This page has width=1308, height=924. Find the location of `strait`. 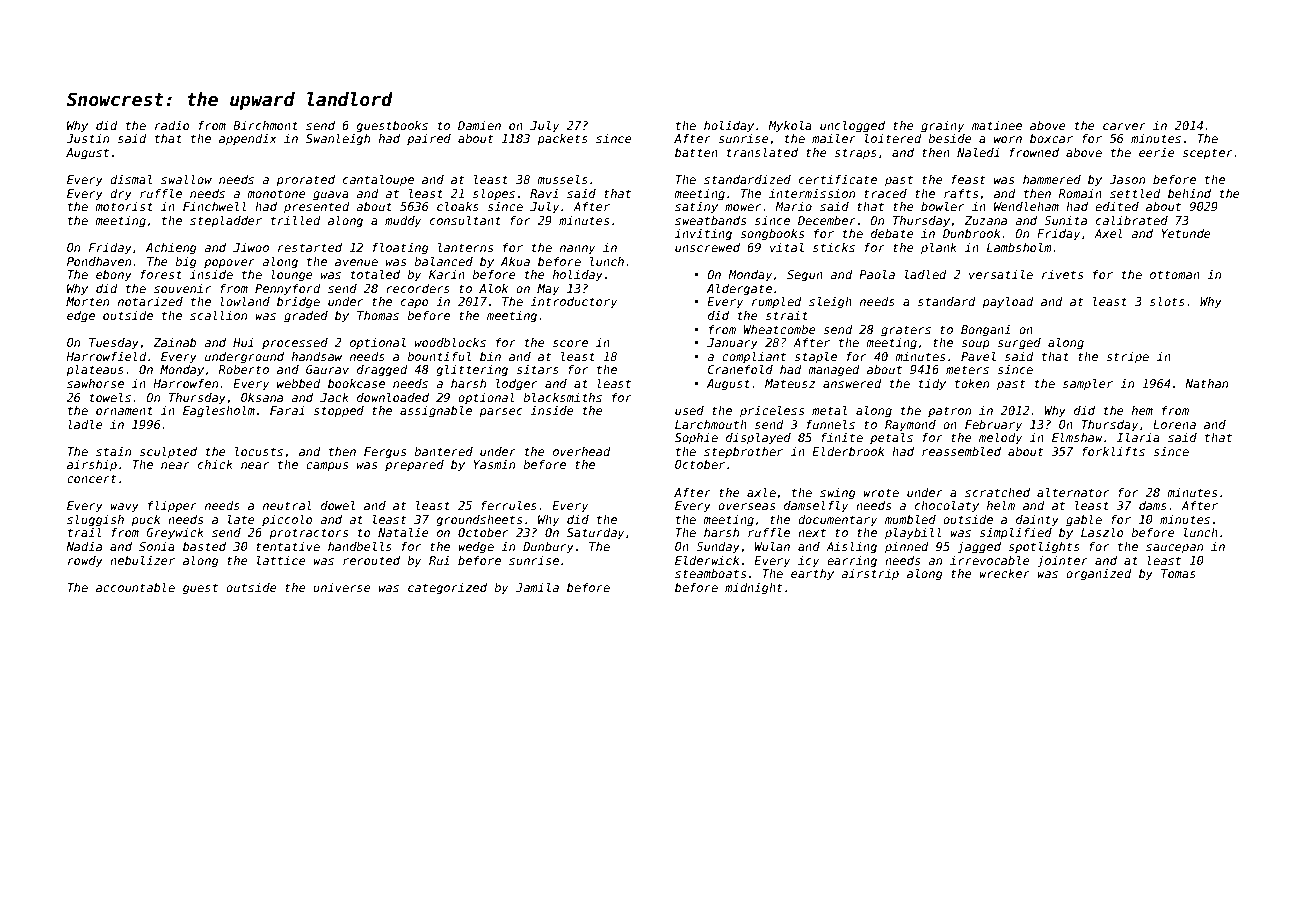

strait is located at coordinates (787, 315).
